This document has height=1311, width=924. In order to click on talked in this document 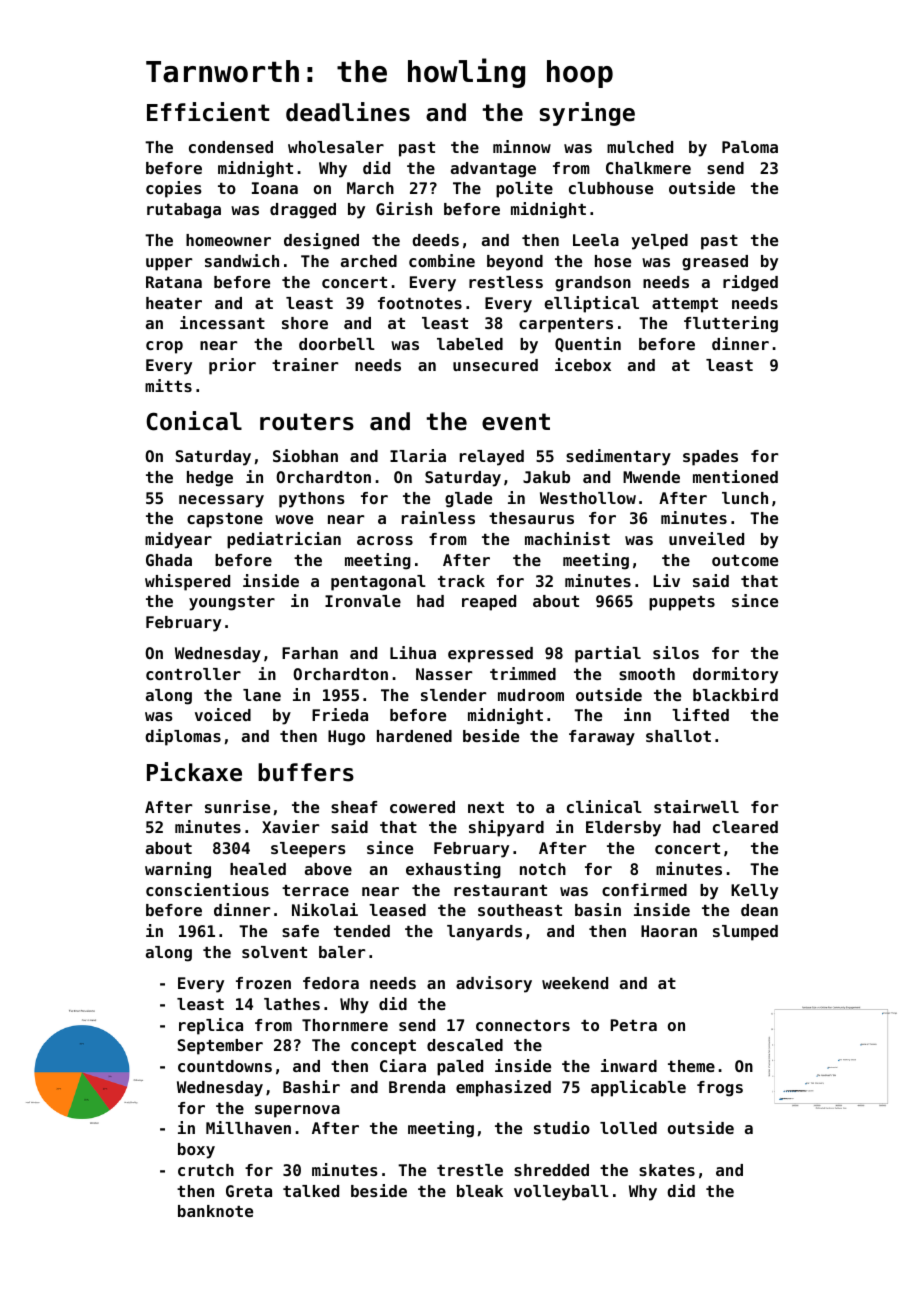, I will do `click(311, 1191)`.
